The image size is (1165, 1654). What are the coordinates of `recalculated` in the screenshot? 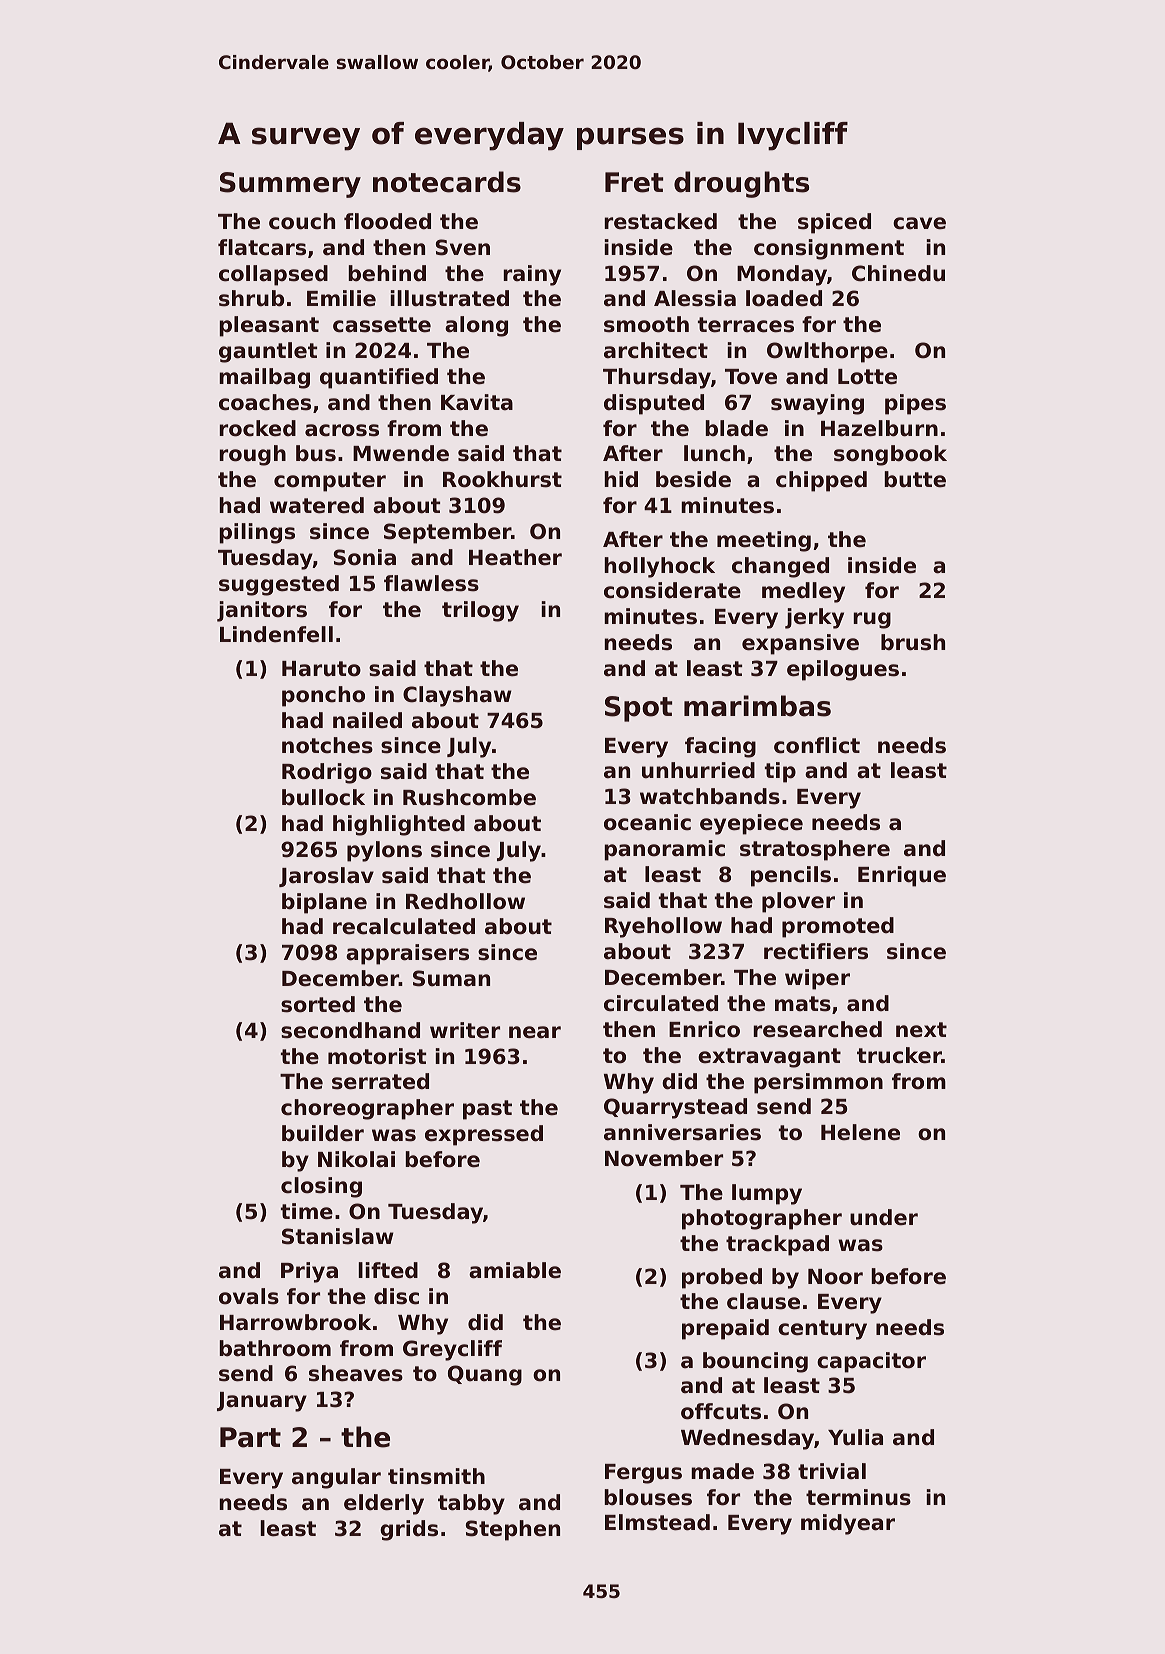 It's located at (404, 926).
